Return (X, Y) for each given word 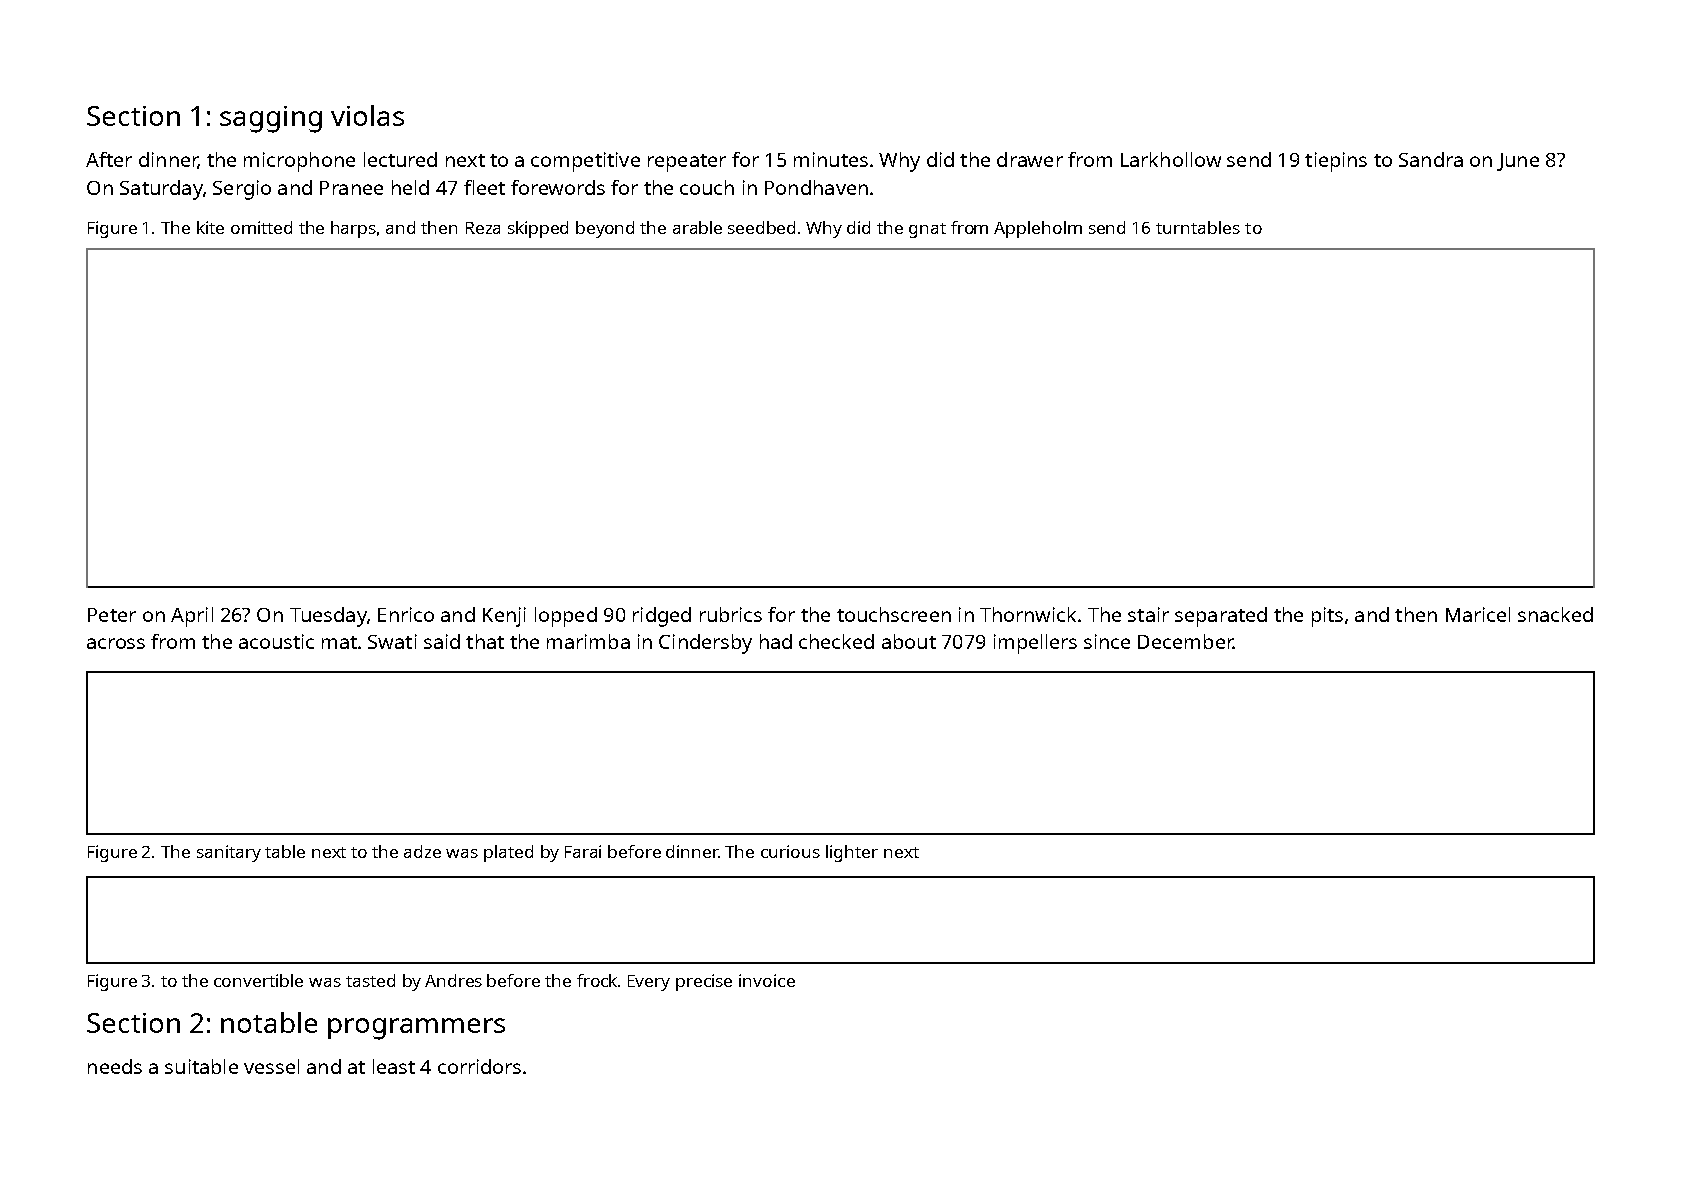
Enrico (406, 614)
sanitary (229, 853)
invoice (767, 980)
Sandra (1431, 159)
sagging (271, 119)
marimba (588, 641)
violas (367, 115)
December (1185, 641)
